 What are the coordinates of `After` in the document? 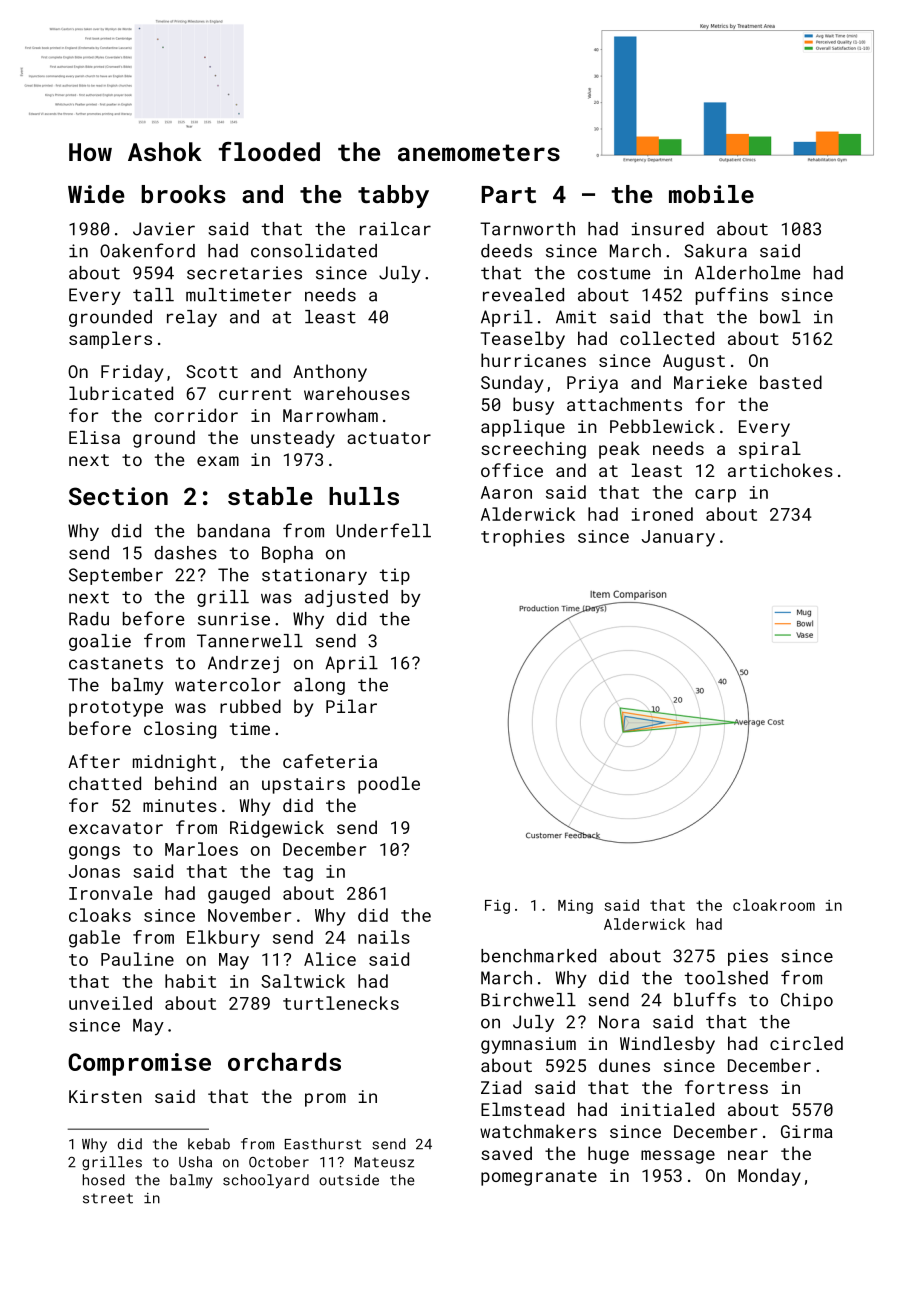 It's located at (94, 761).
